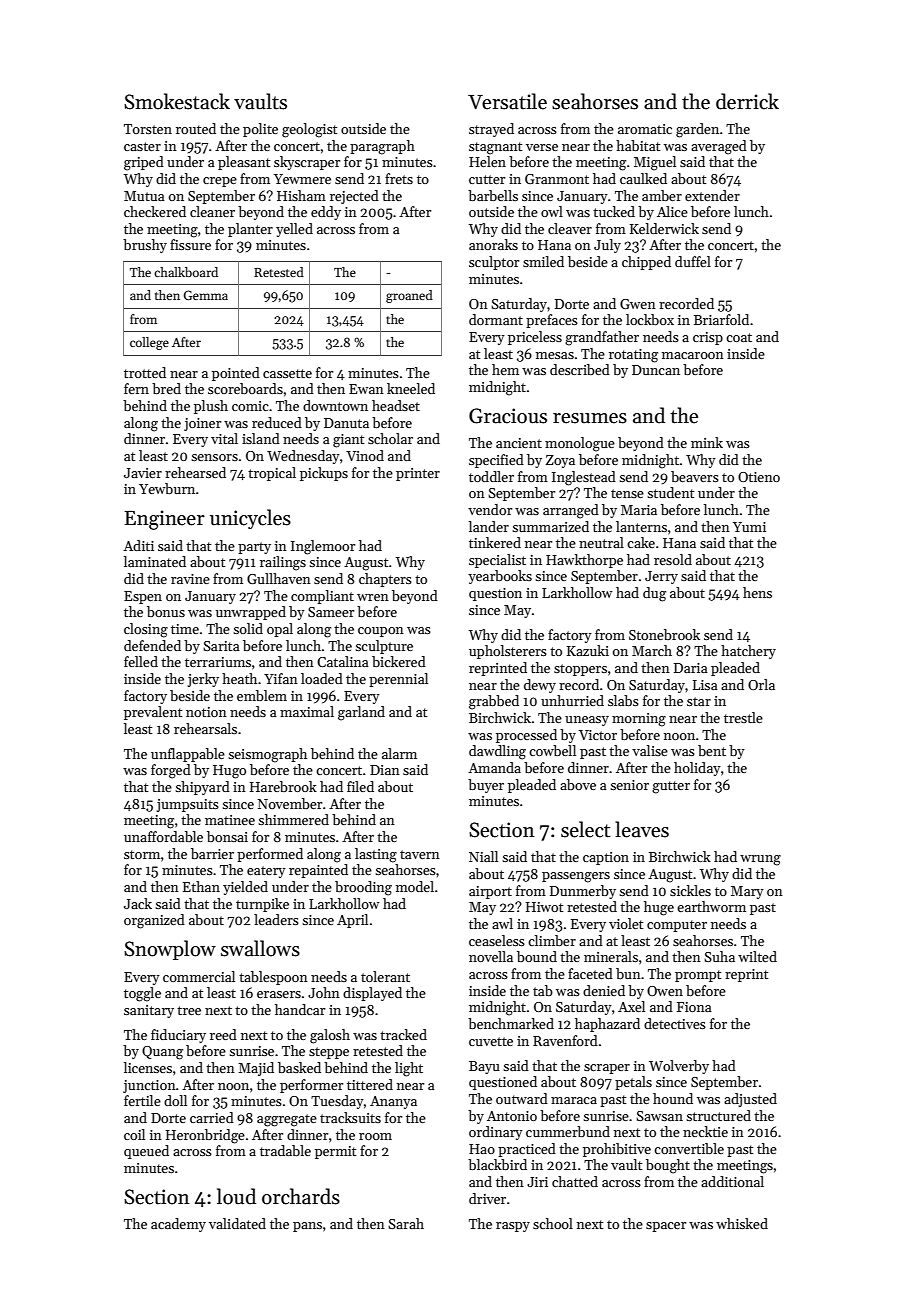  Describe the element at coordinates (293, 819) in the screenshot. I see `shimmered` at that location.
